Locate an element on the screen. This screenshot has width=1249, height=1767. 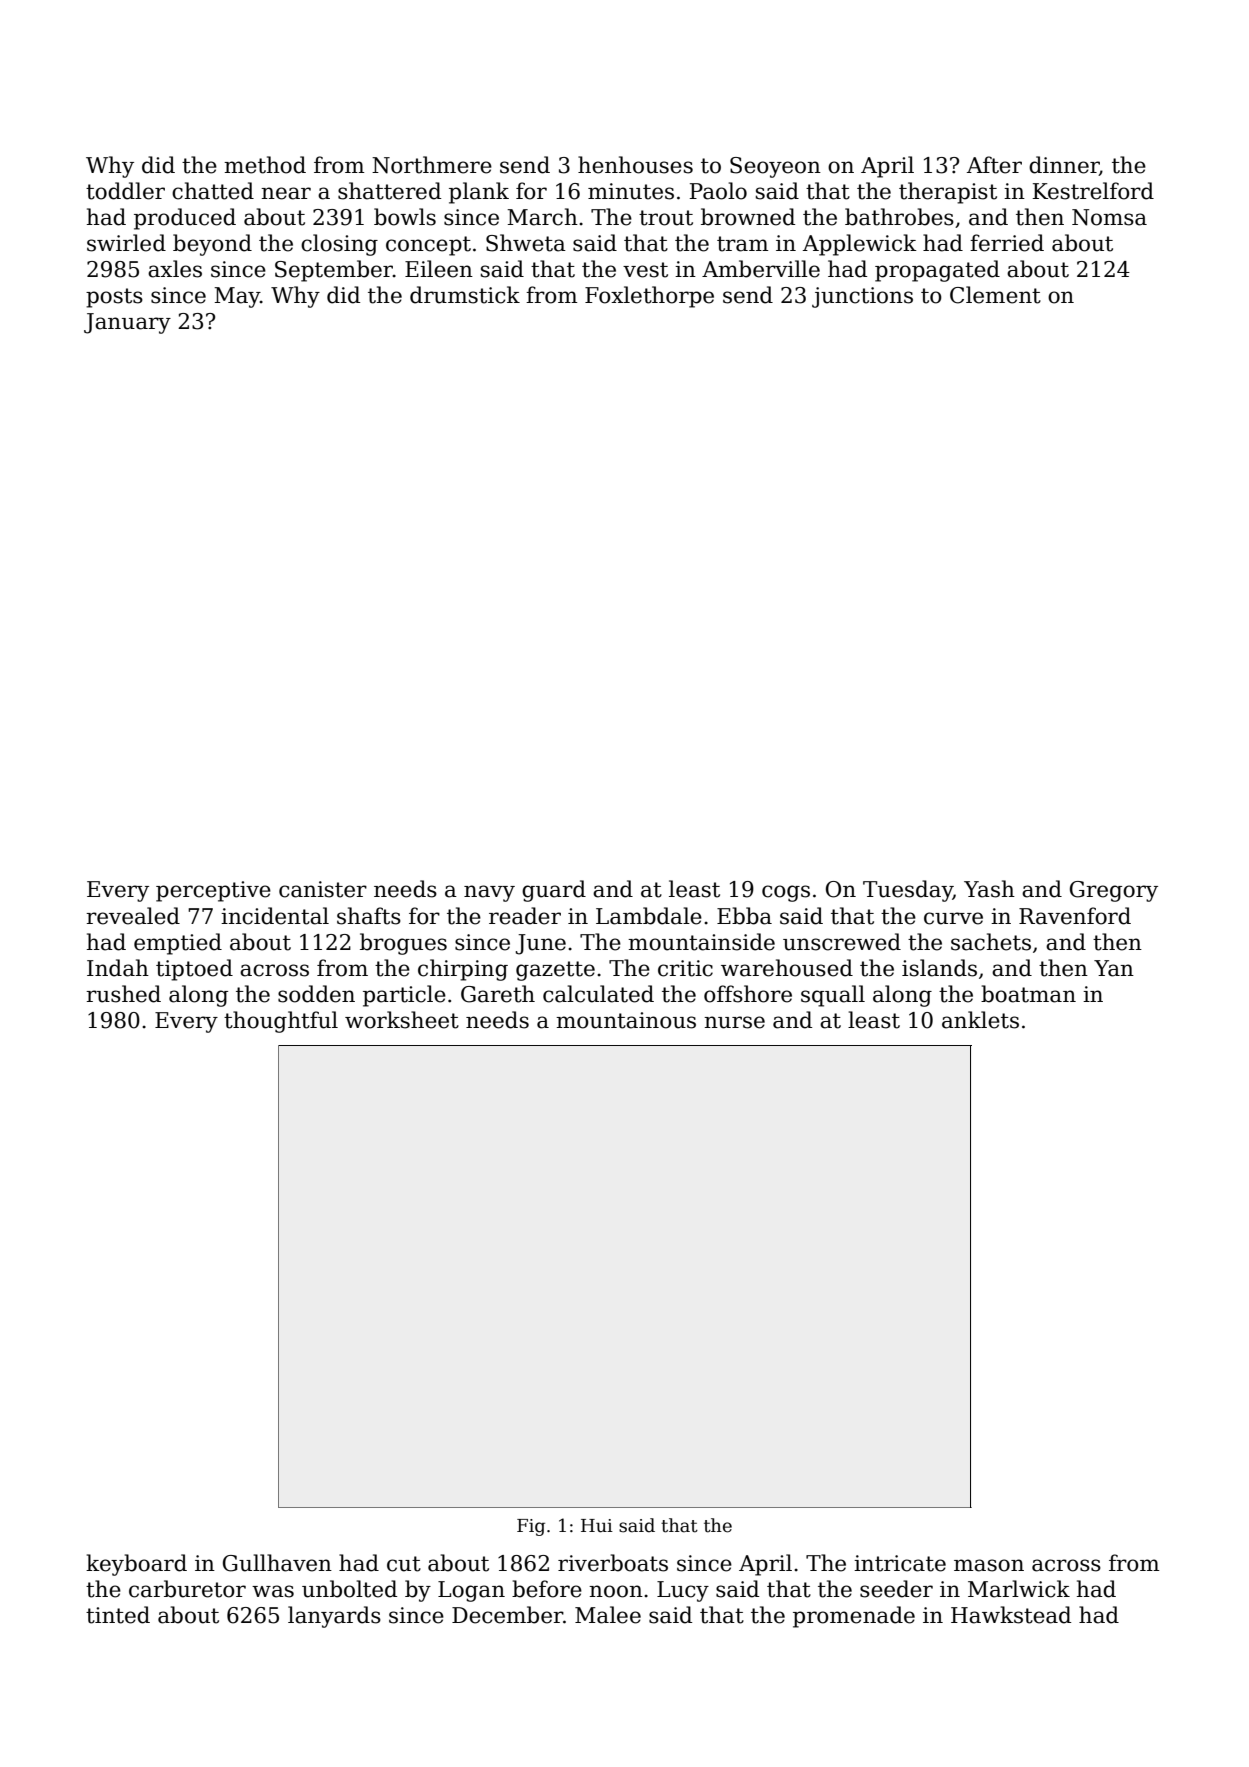
Fig is located at coordinates (531, 1527).
